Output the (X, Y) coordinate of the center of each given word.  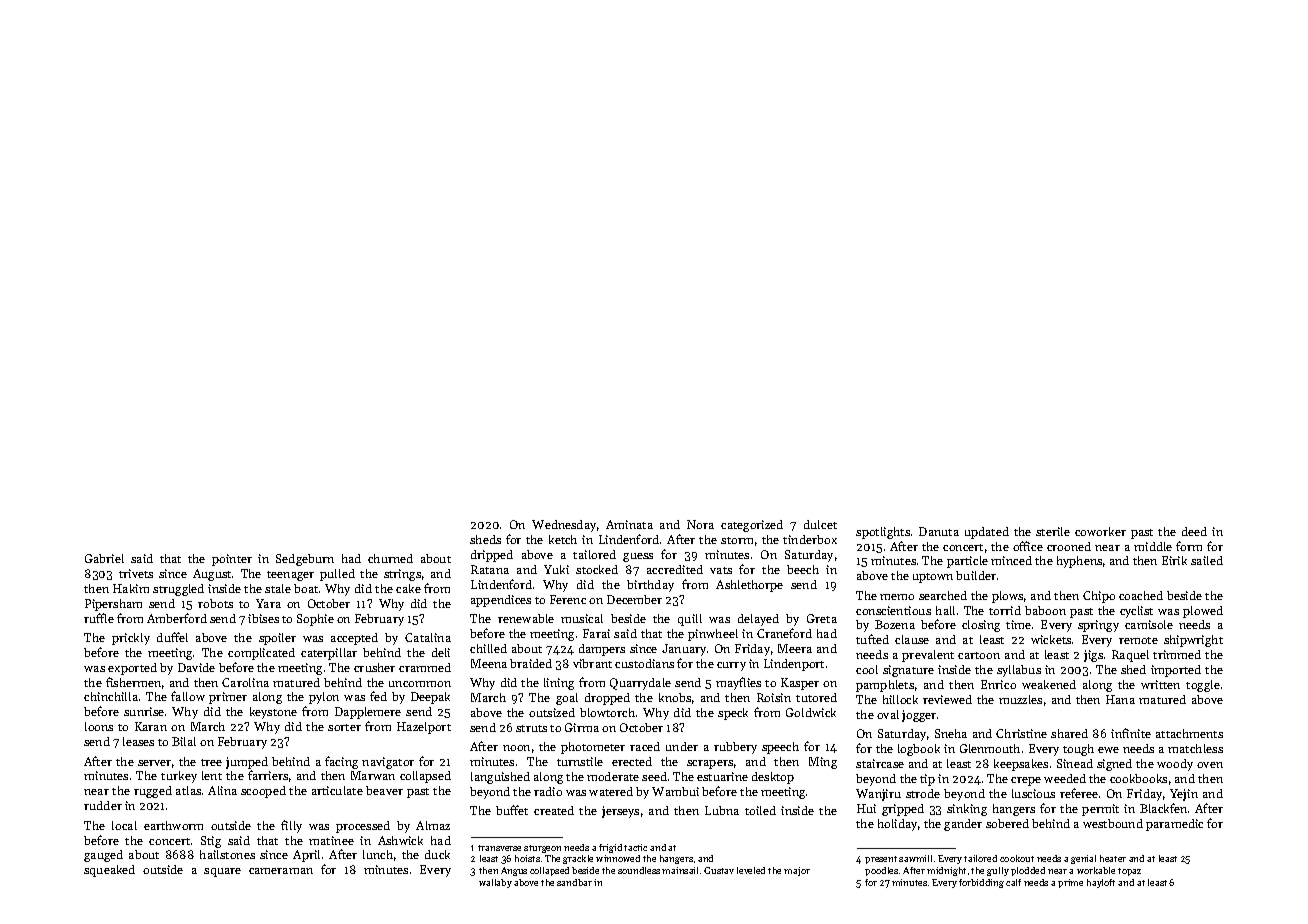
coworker (1100, 531)
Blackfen (1163, 808)
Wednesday (564, 526)
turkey (179, 777)
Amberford (177, 618)
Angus (514, 871)
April (306, 856)
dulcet (820, 524)
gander (963, 825)
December (634, 599)
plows (1007, 597)
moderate (613, 776)
